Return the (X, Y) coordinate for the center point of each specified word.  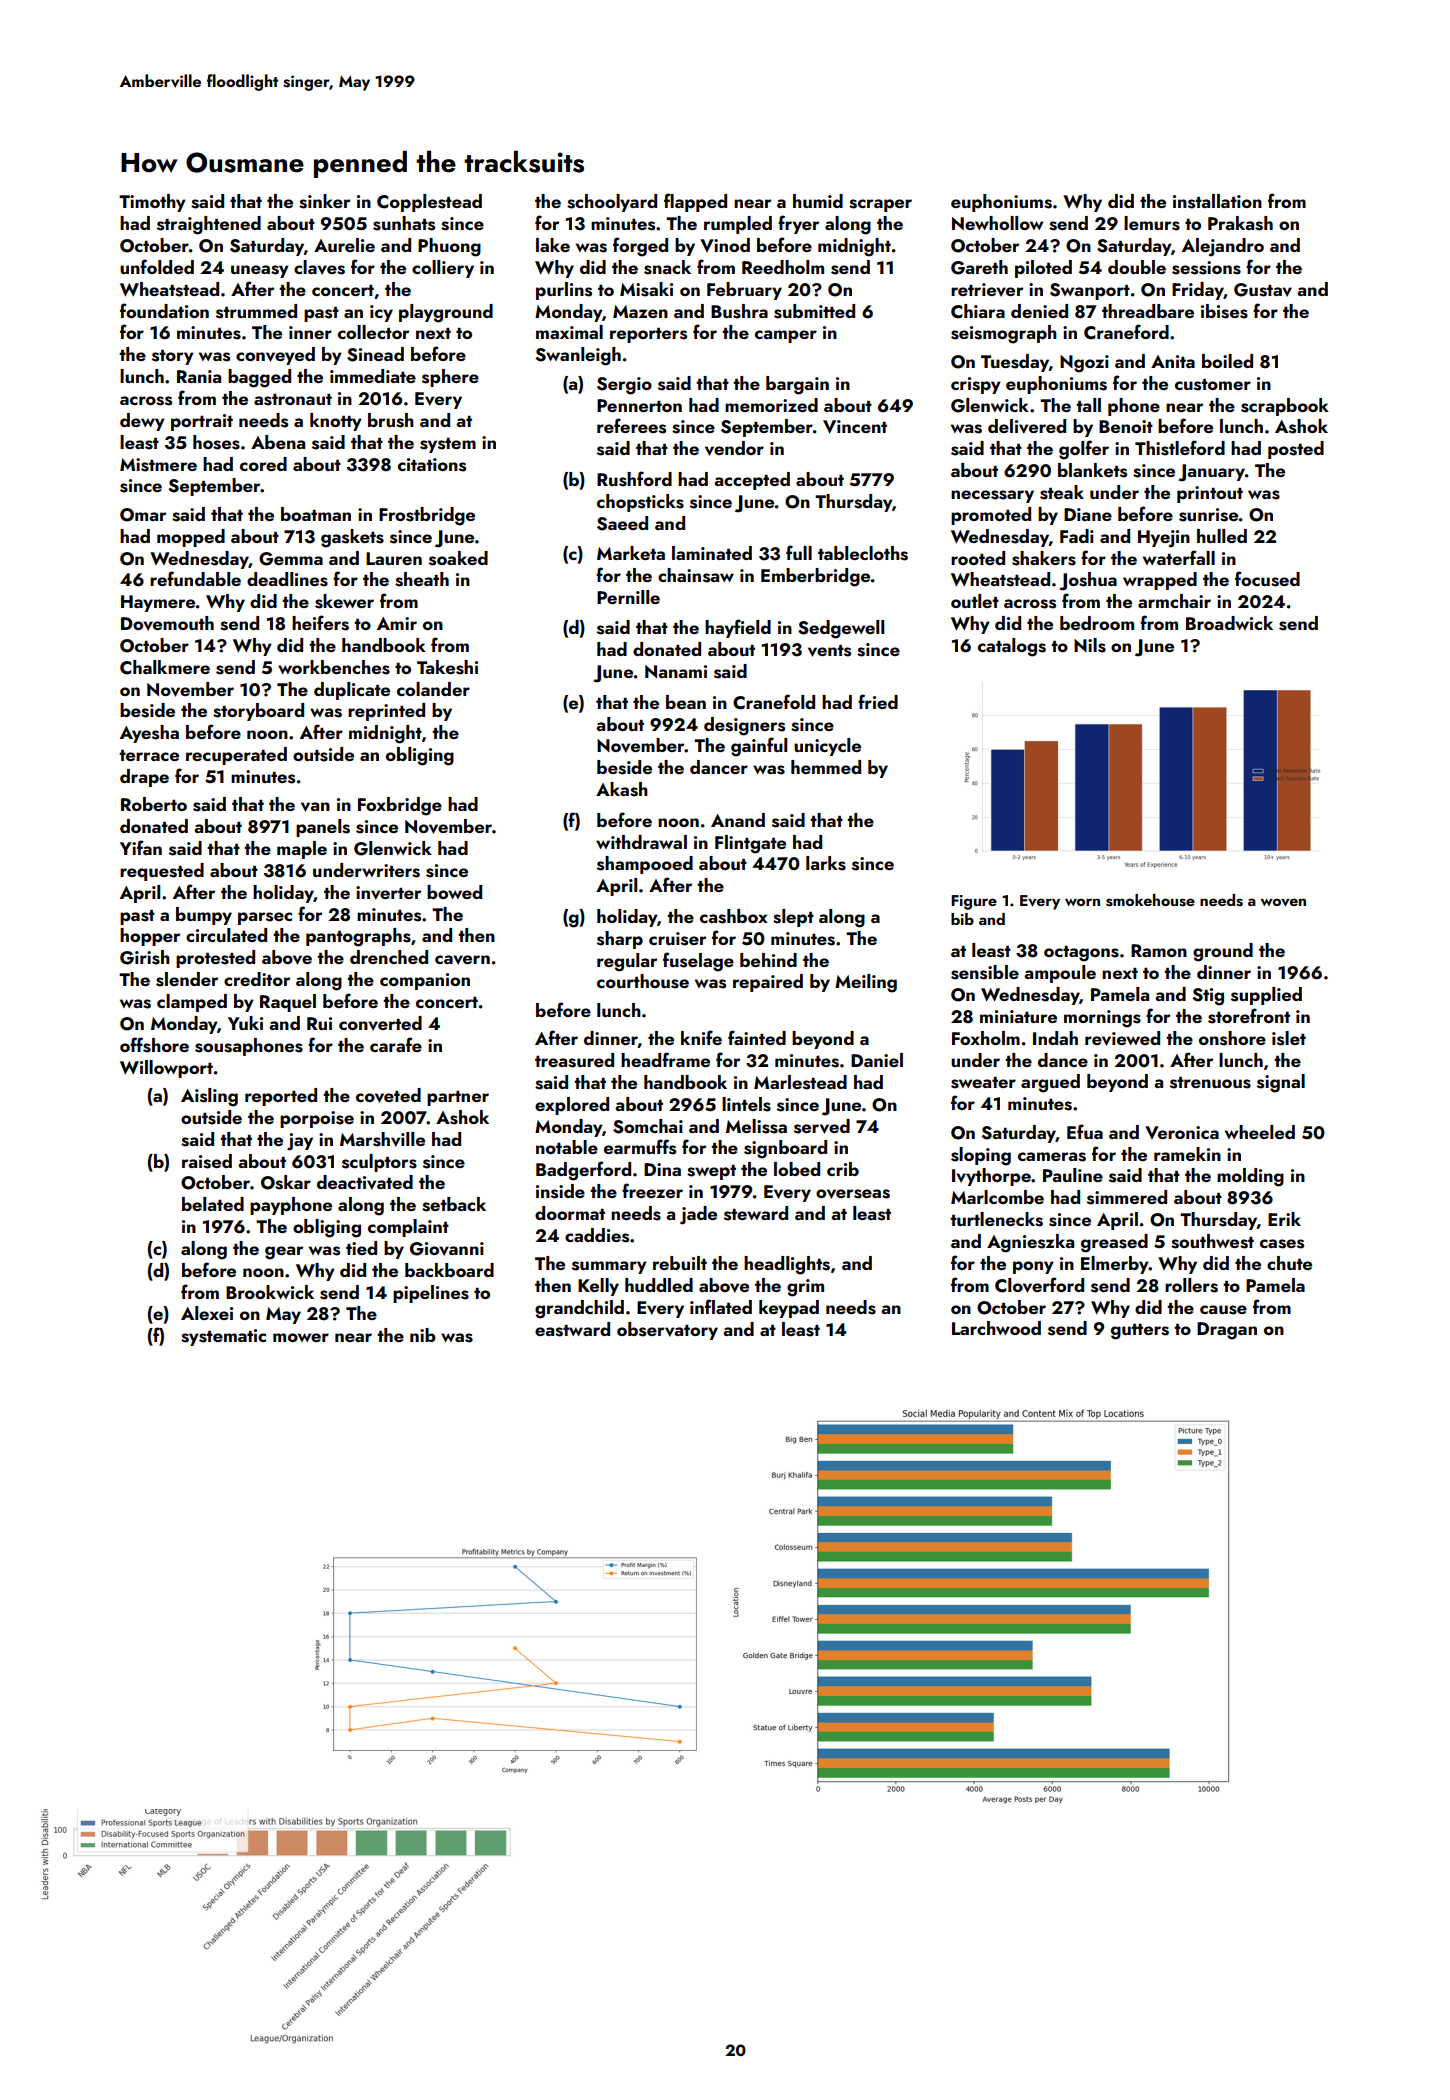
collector (373, 332)
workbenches (334, 667)
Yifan (141, 847)
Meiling (866, 983)
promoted (991, 516)
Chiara (978, 311)
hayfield (738, 628)
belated (213, 1204)
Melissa (756, 1126)
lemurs (1152, 223)
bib (962, 919)
